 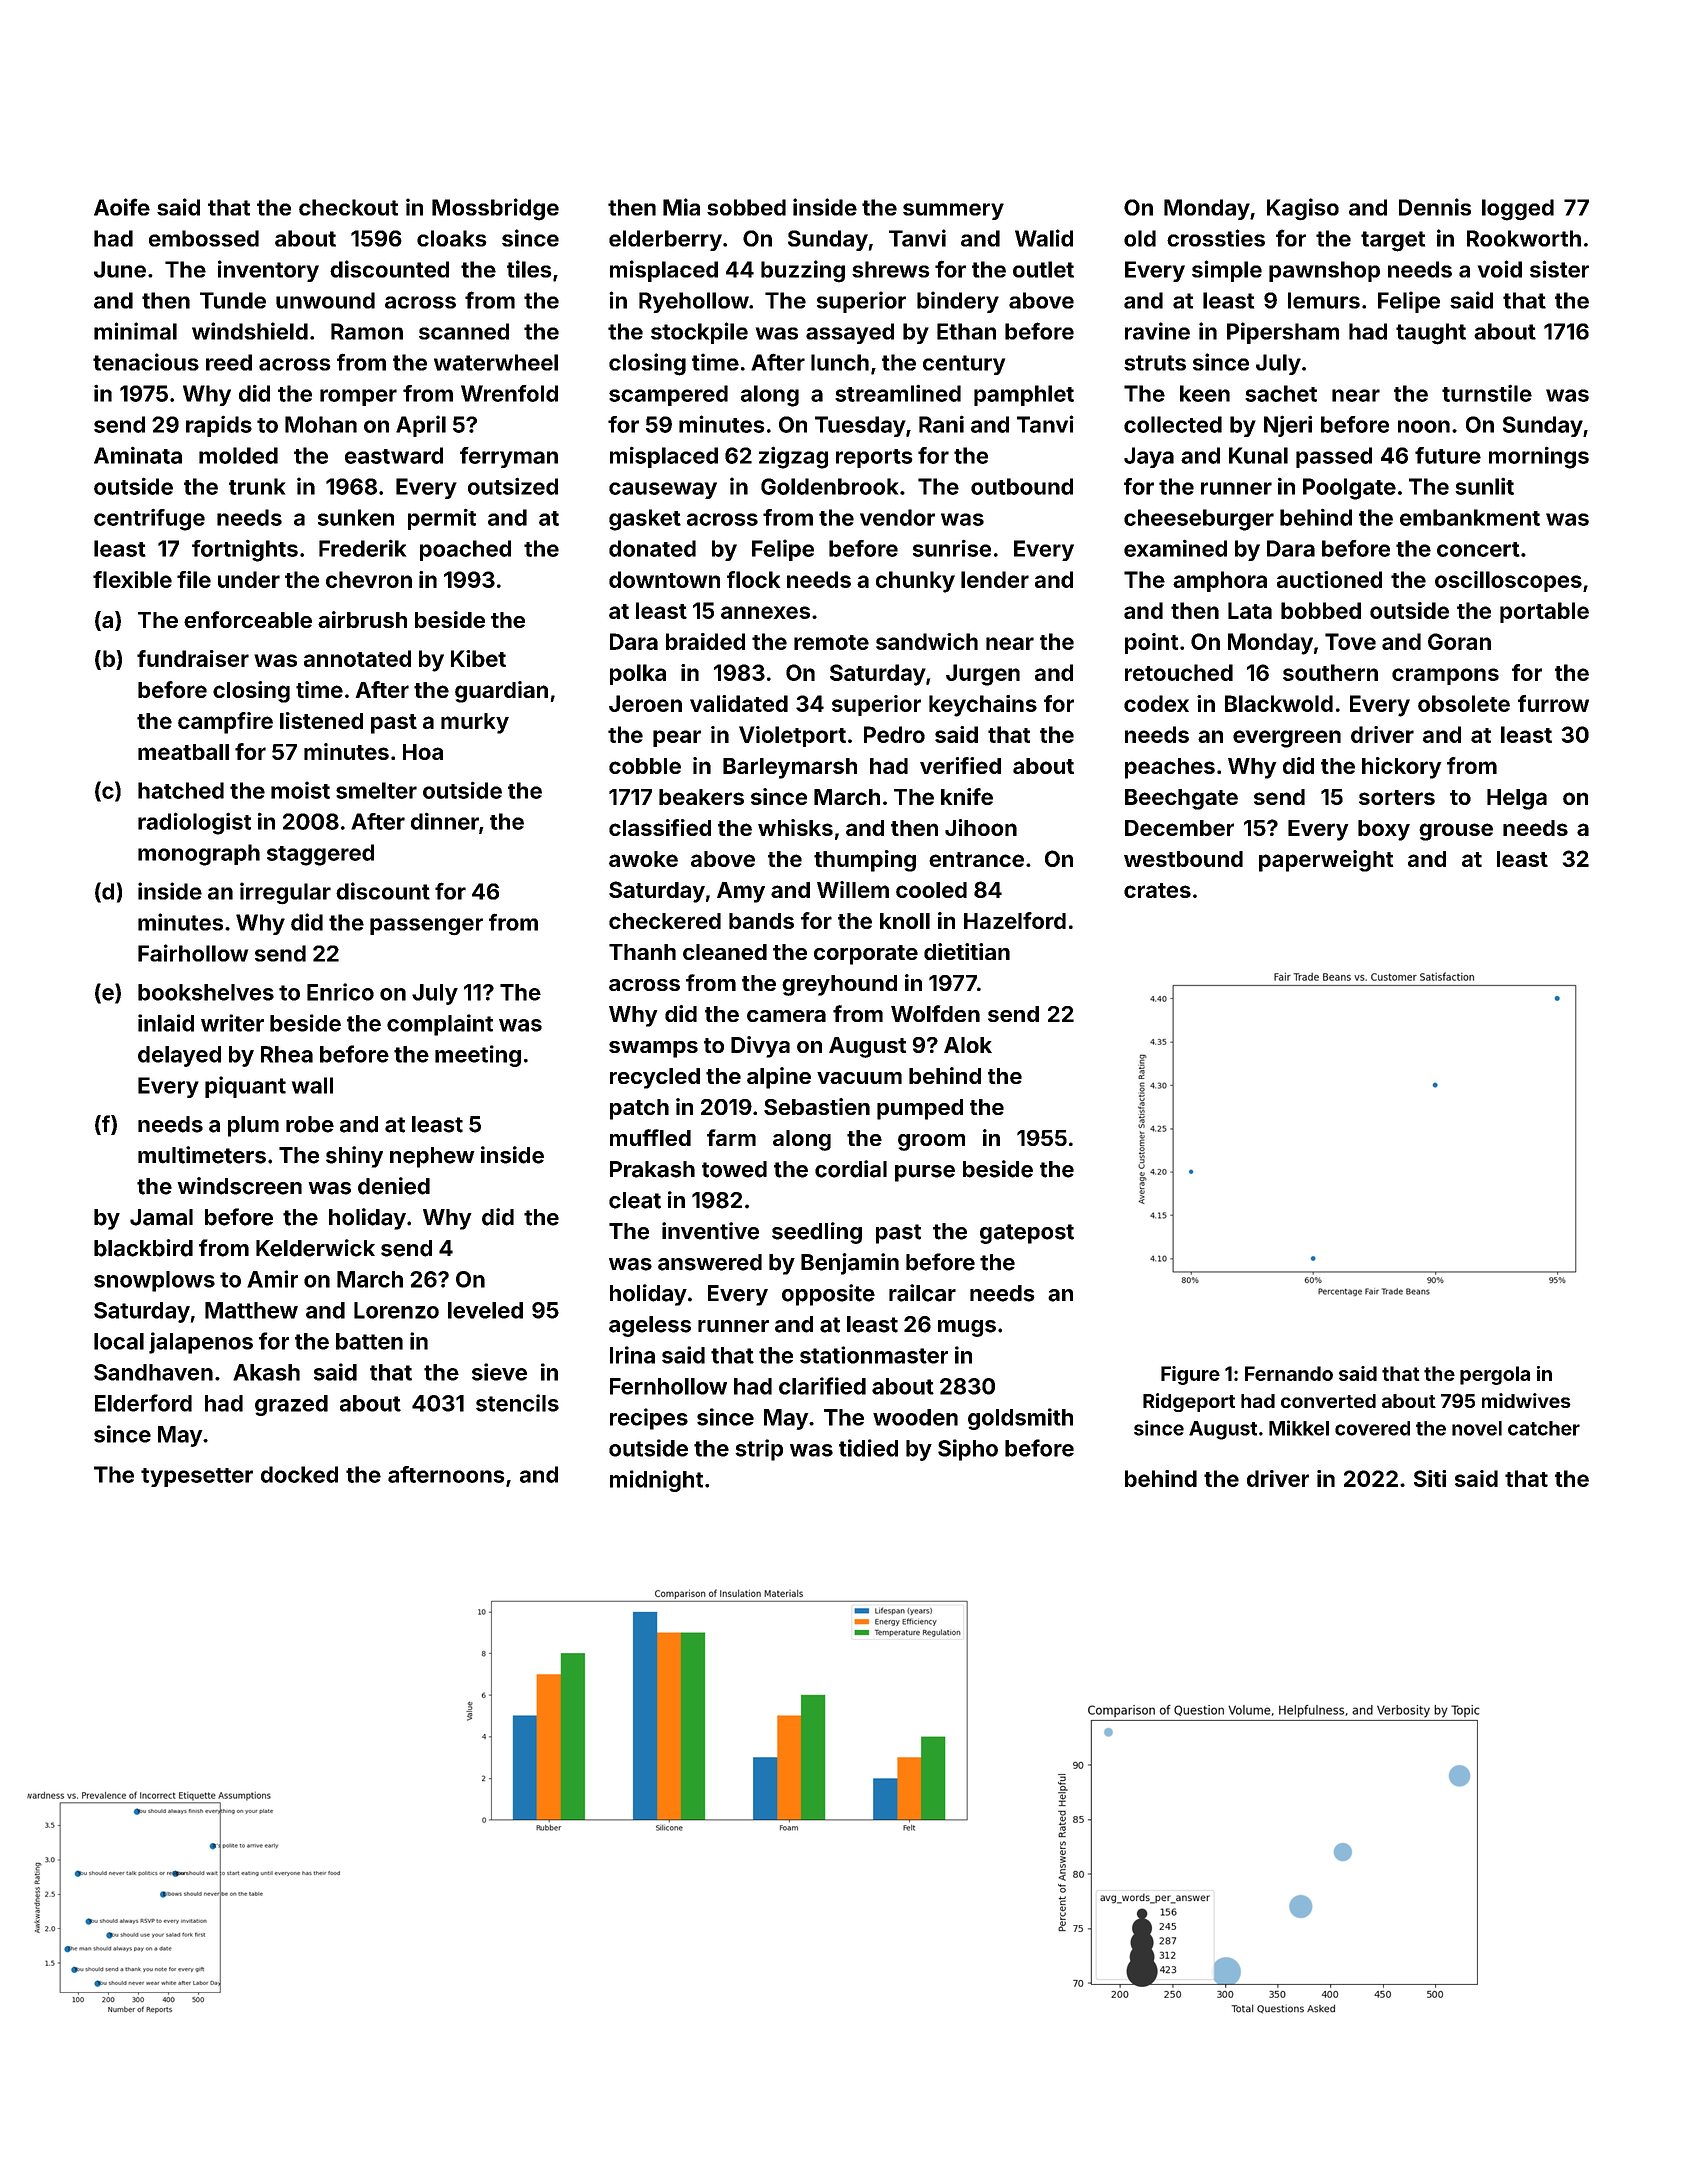 I want to click on sunken, so click(x=356, y=517).
